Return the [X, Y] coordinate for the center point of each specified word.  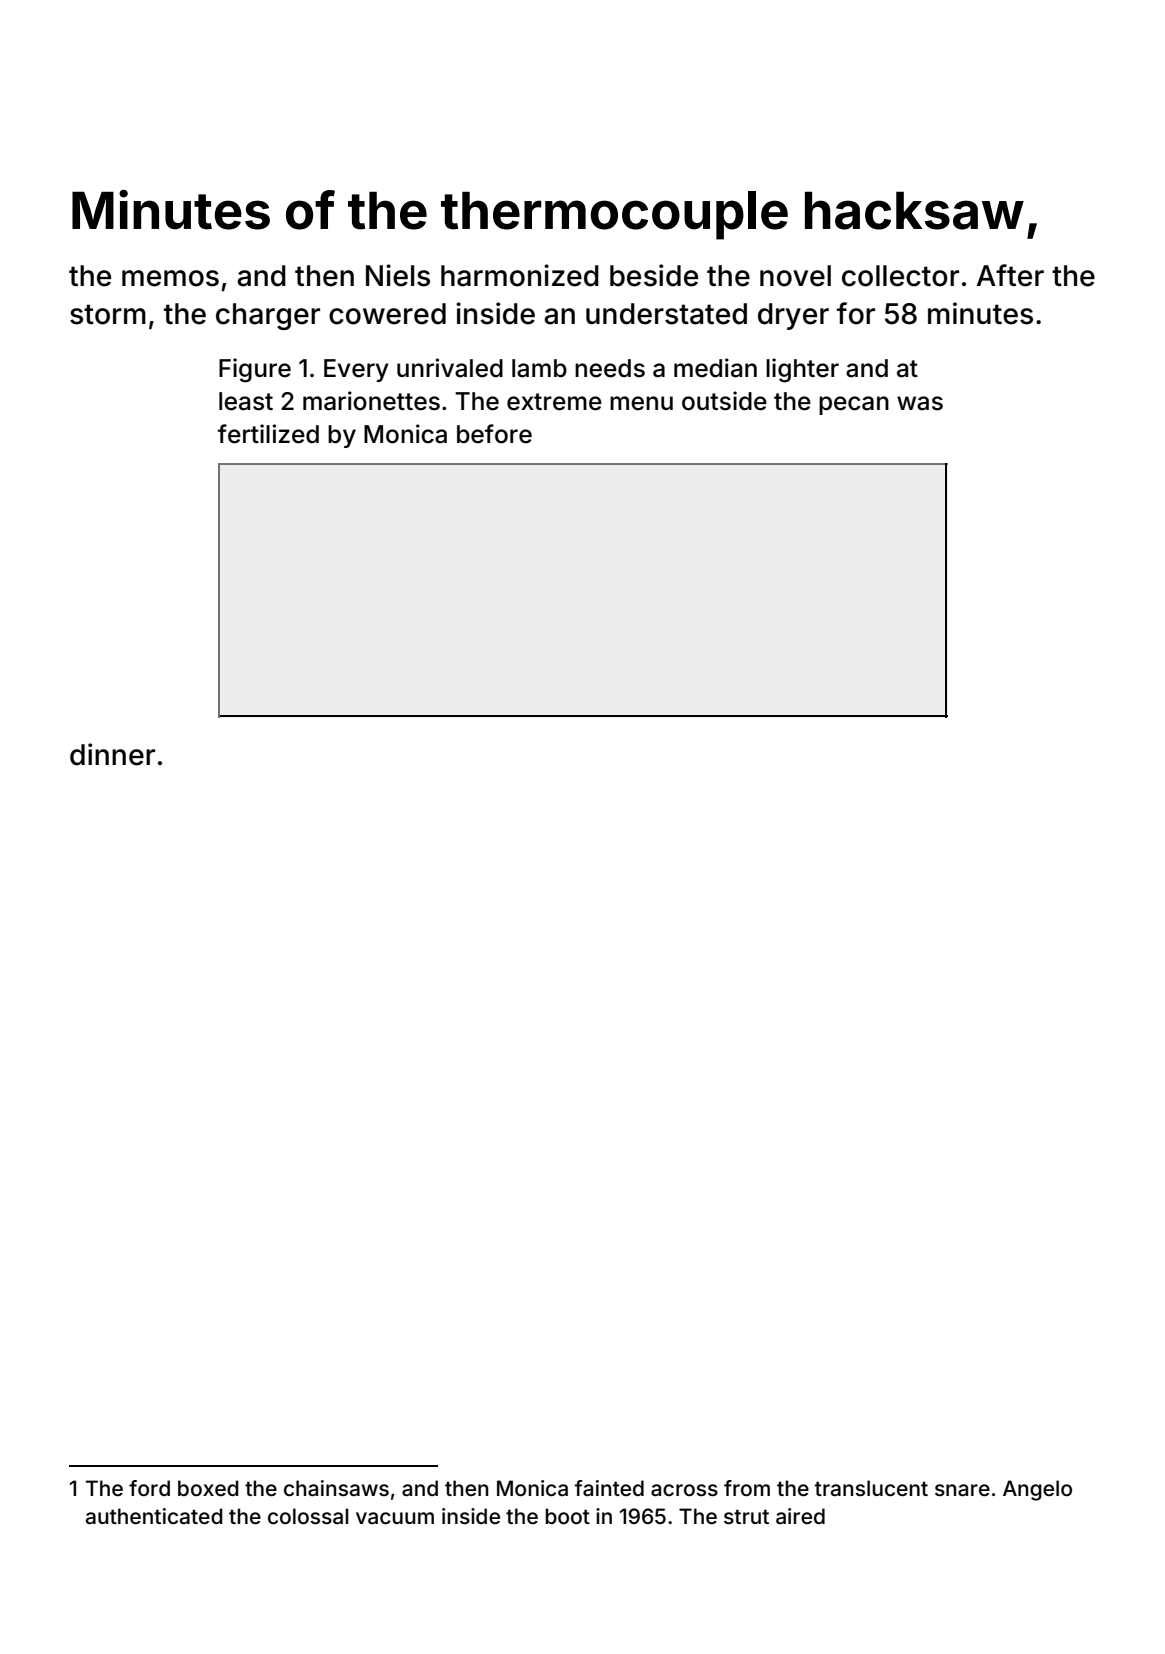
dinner [112, 754]
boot [567, 1516]
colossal [308, 1516]
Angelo [1037, 1490]
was [920, 403]
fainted [609, 1488]
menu [641, 403]
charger [268, 316]
